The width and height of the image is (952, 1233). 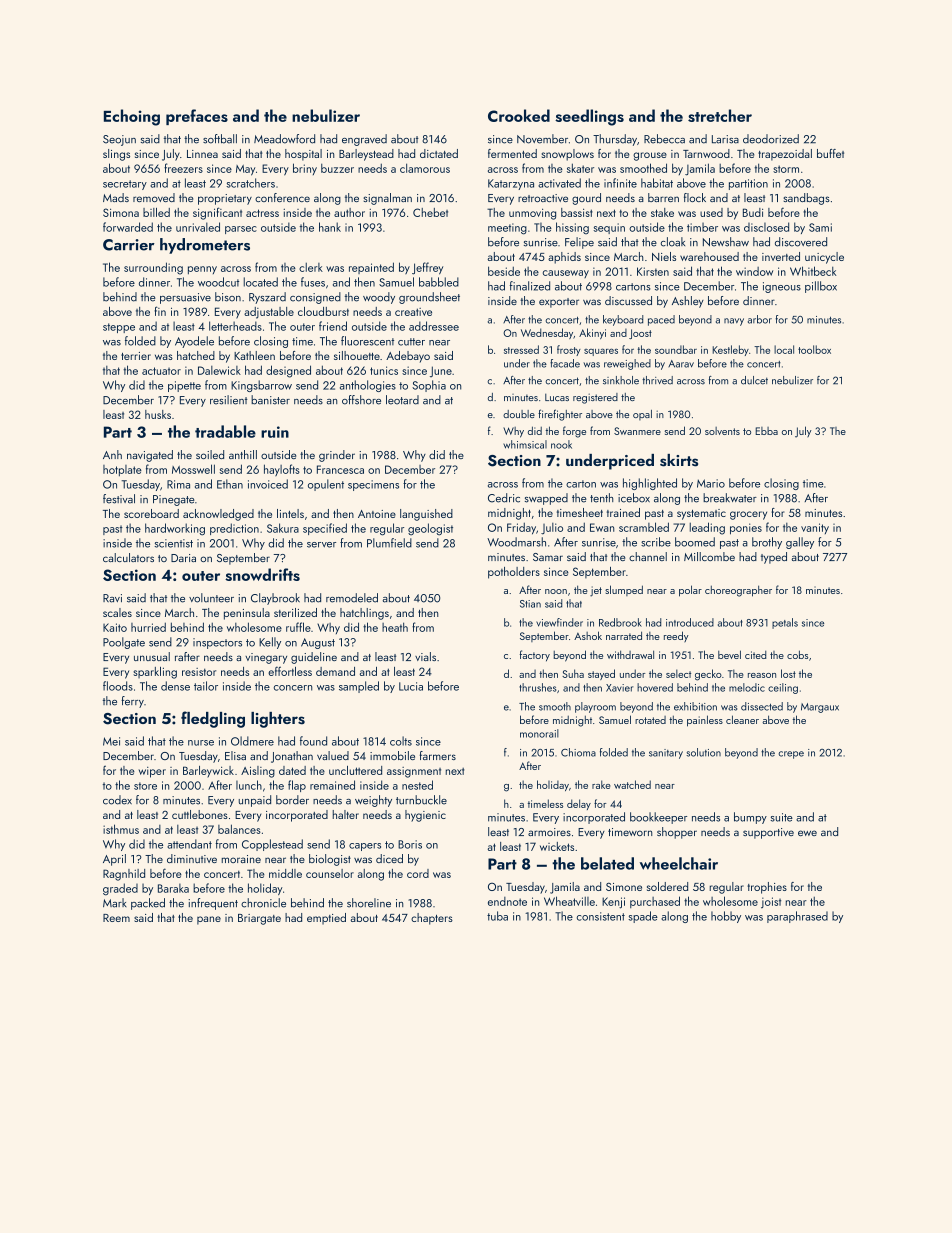 What do you see at coordinates (706, 153) in the image?
I see `Tarnwood` at bounding box center [706, 153].
